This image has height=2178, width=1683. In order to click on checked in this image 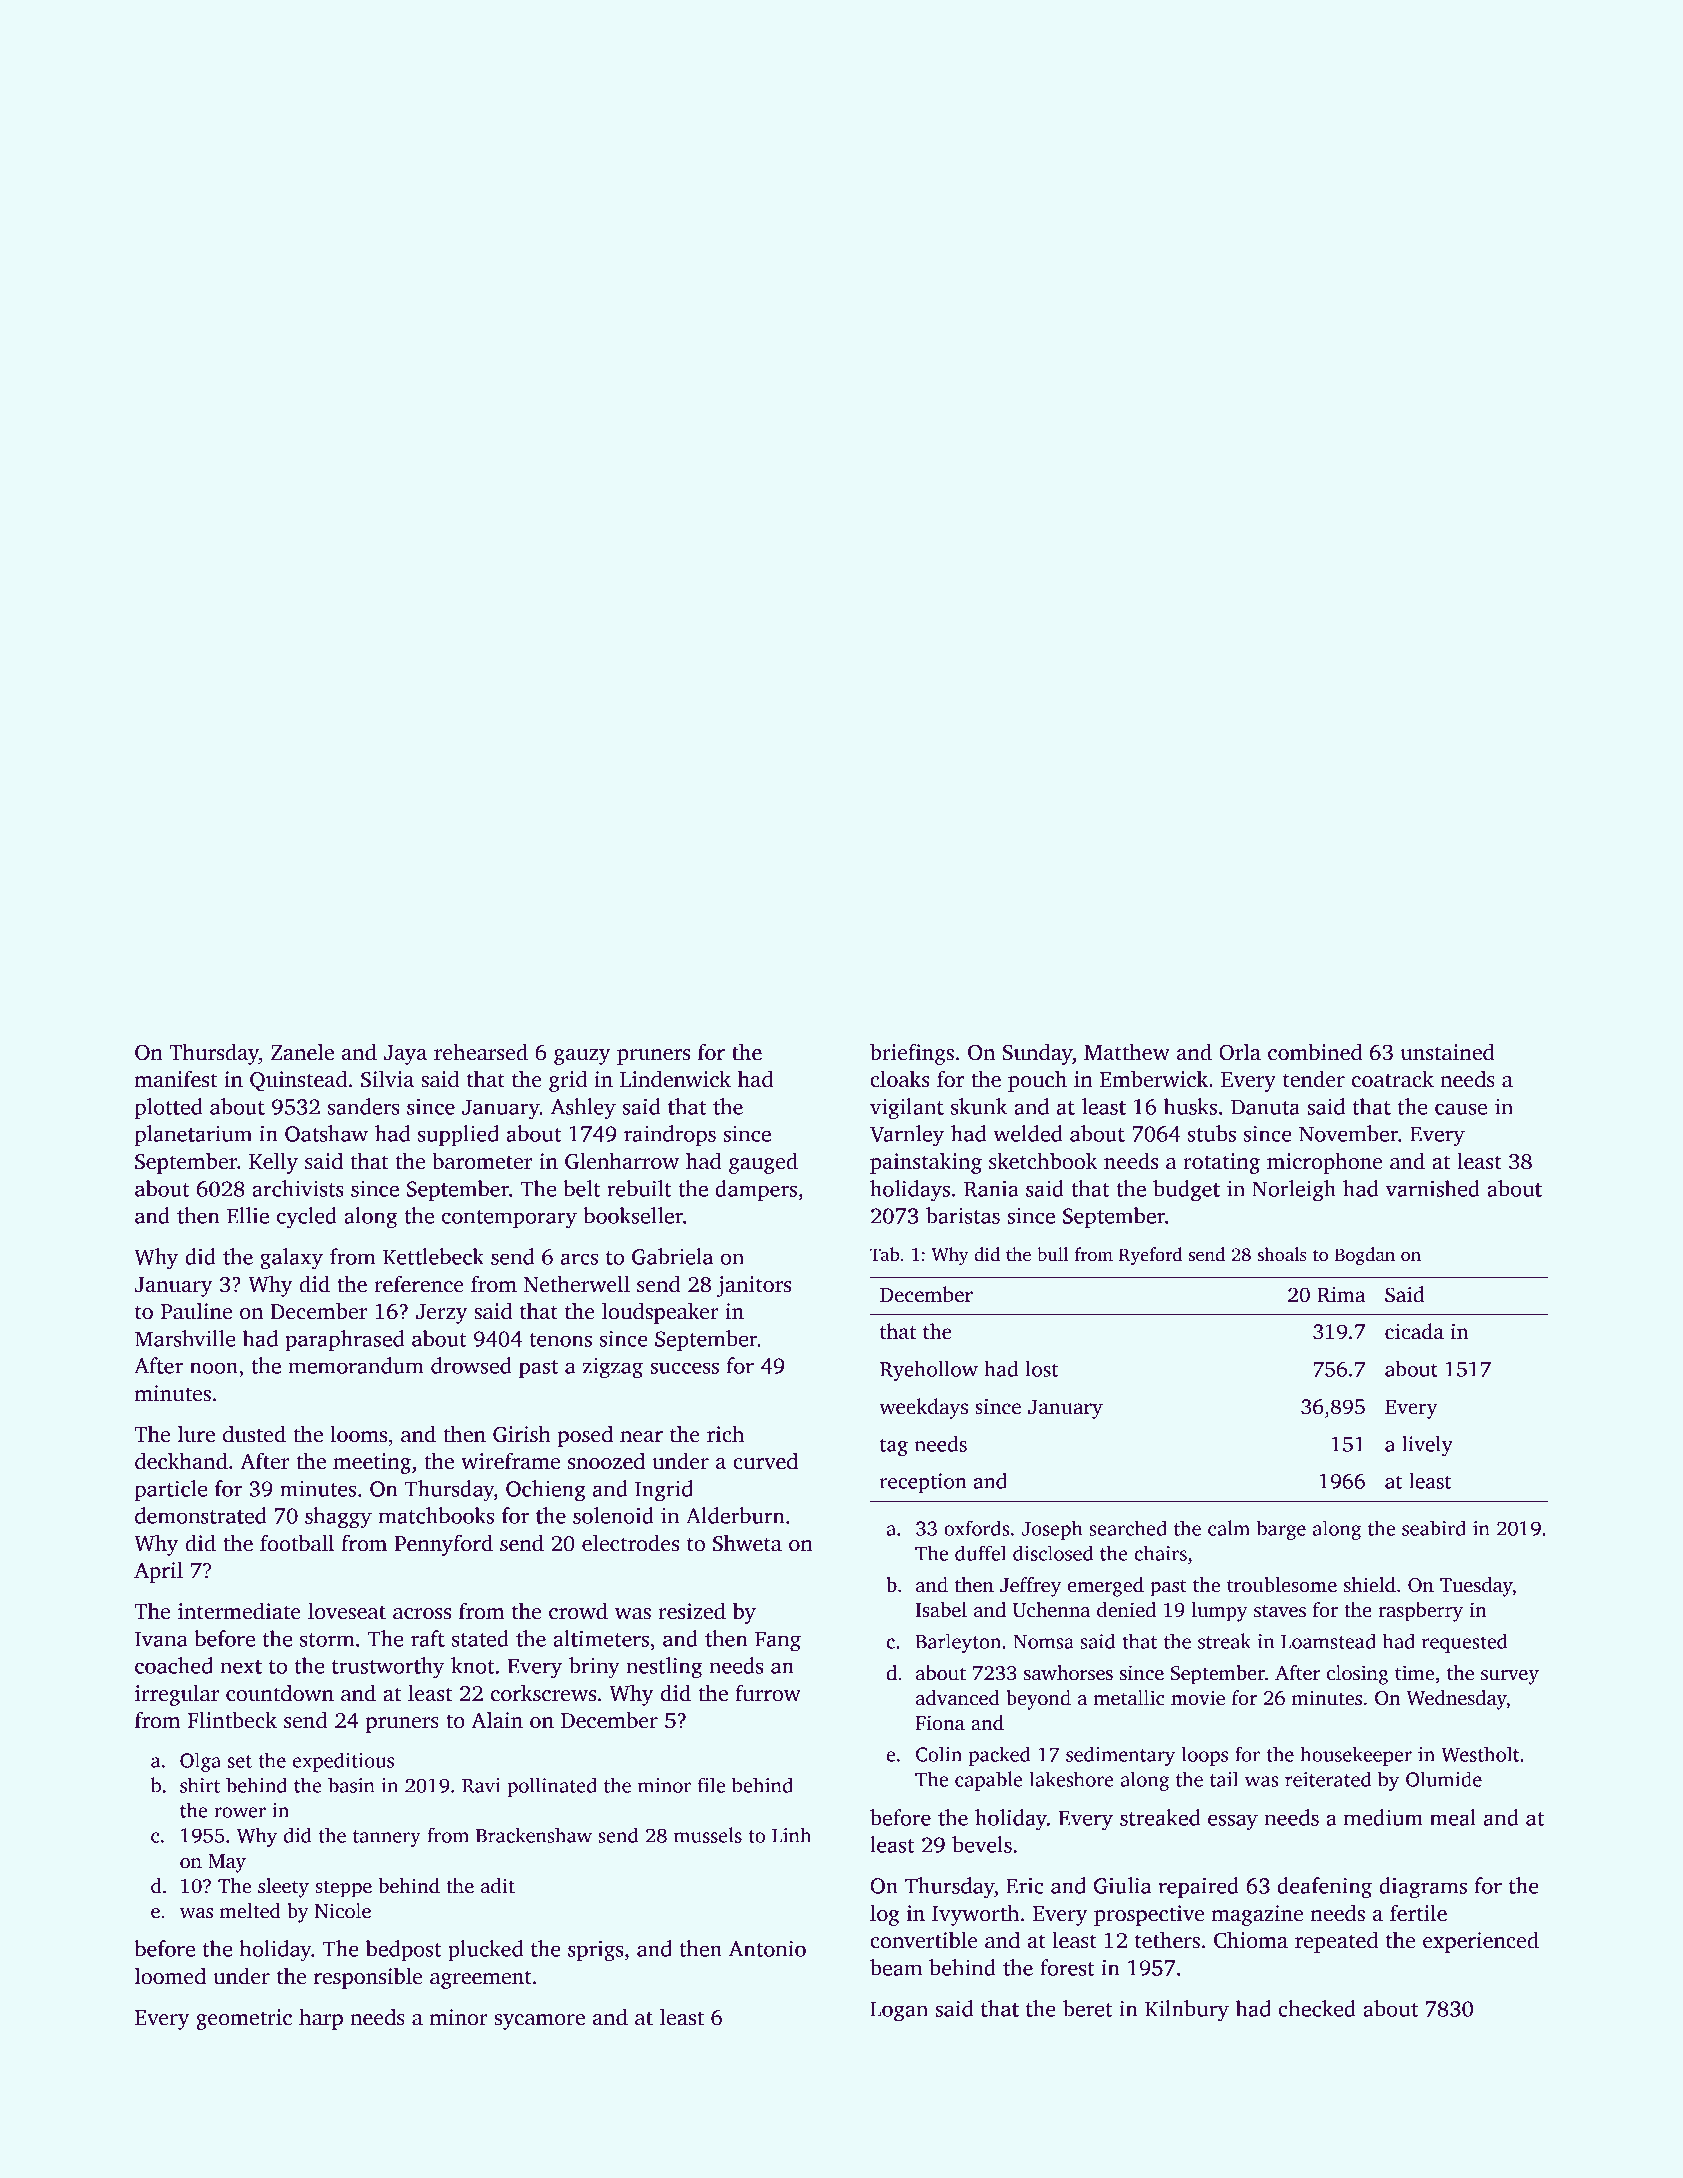, I will do `click(1317, 2008)`.
